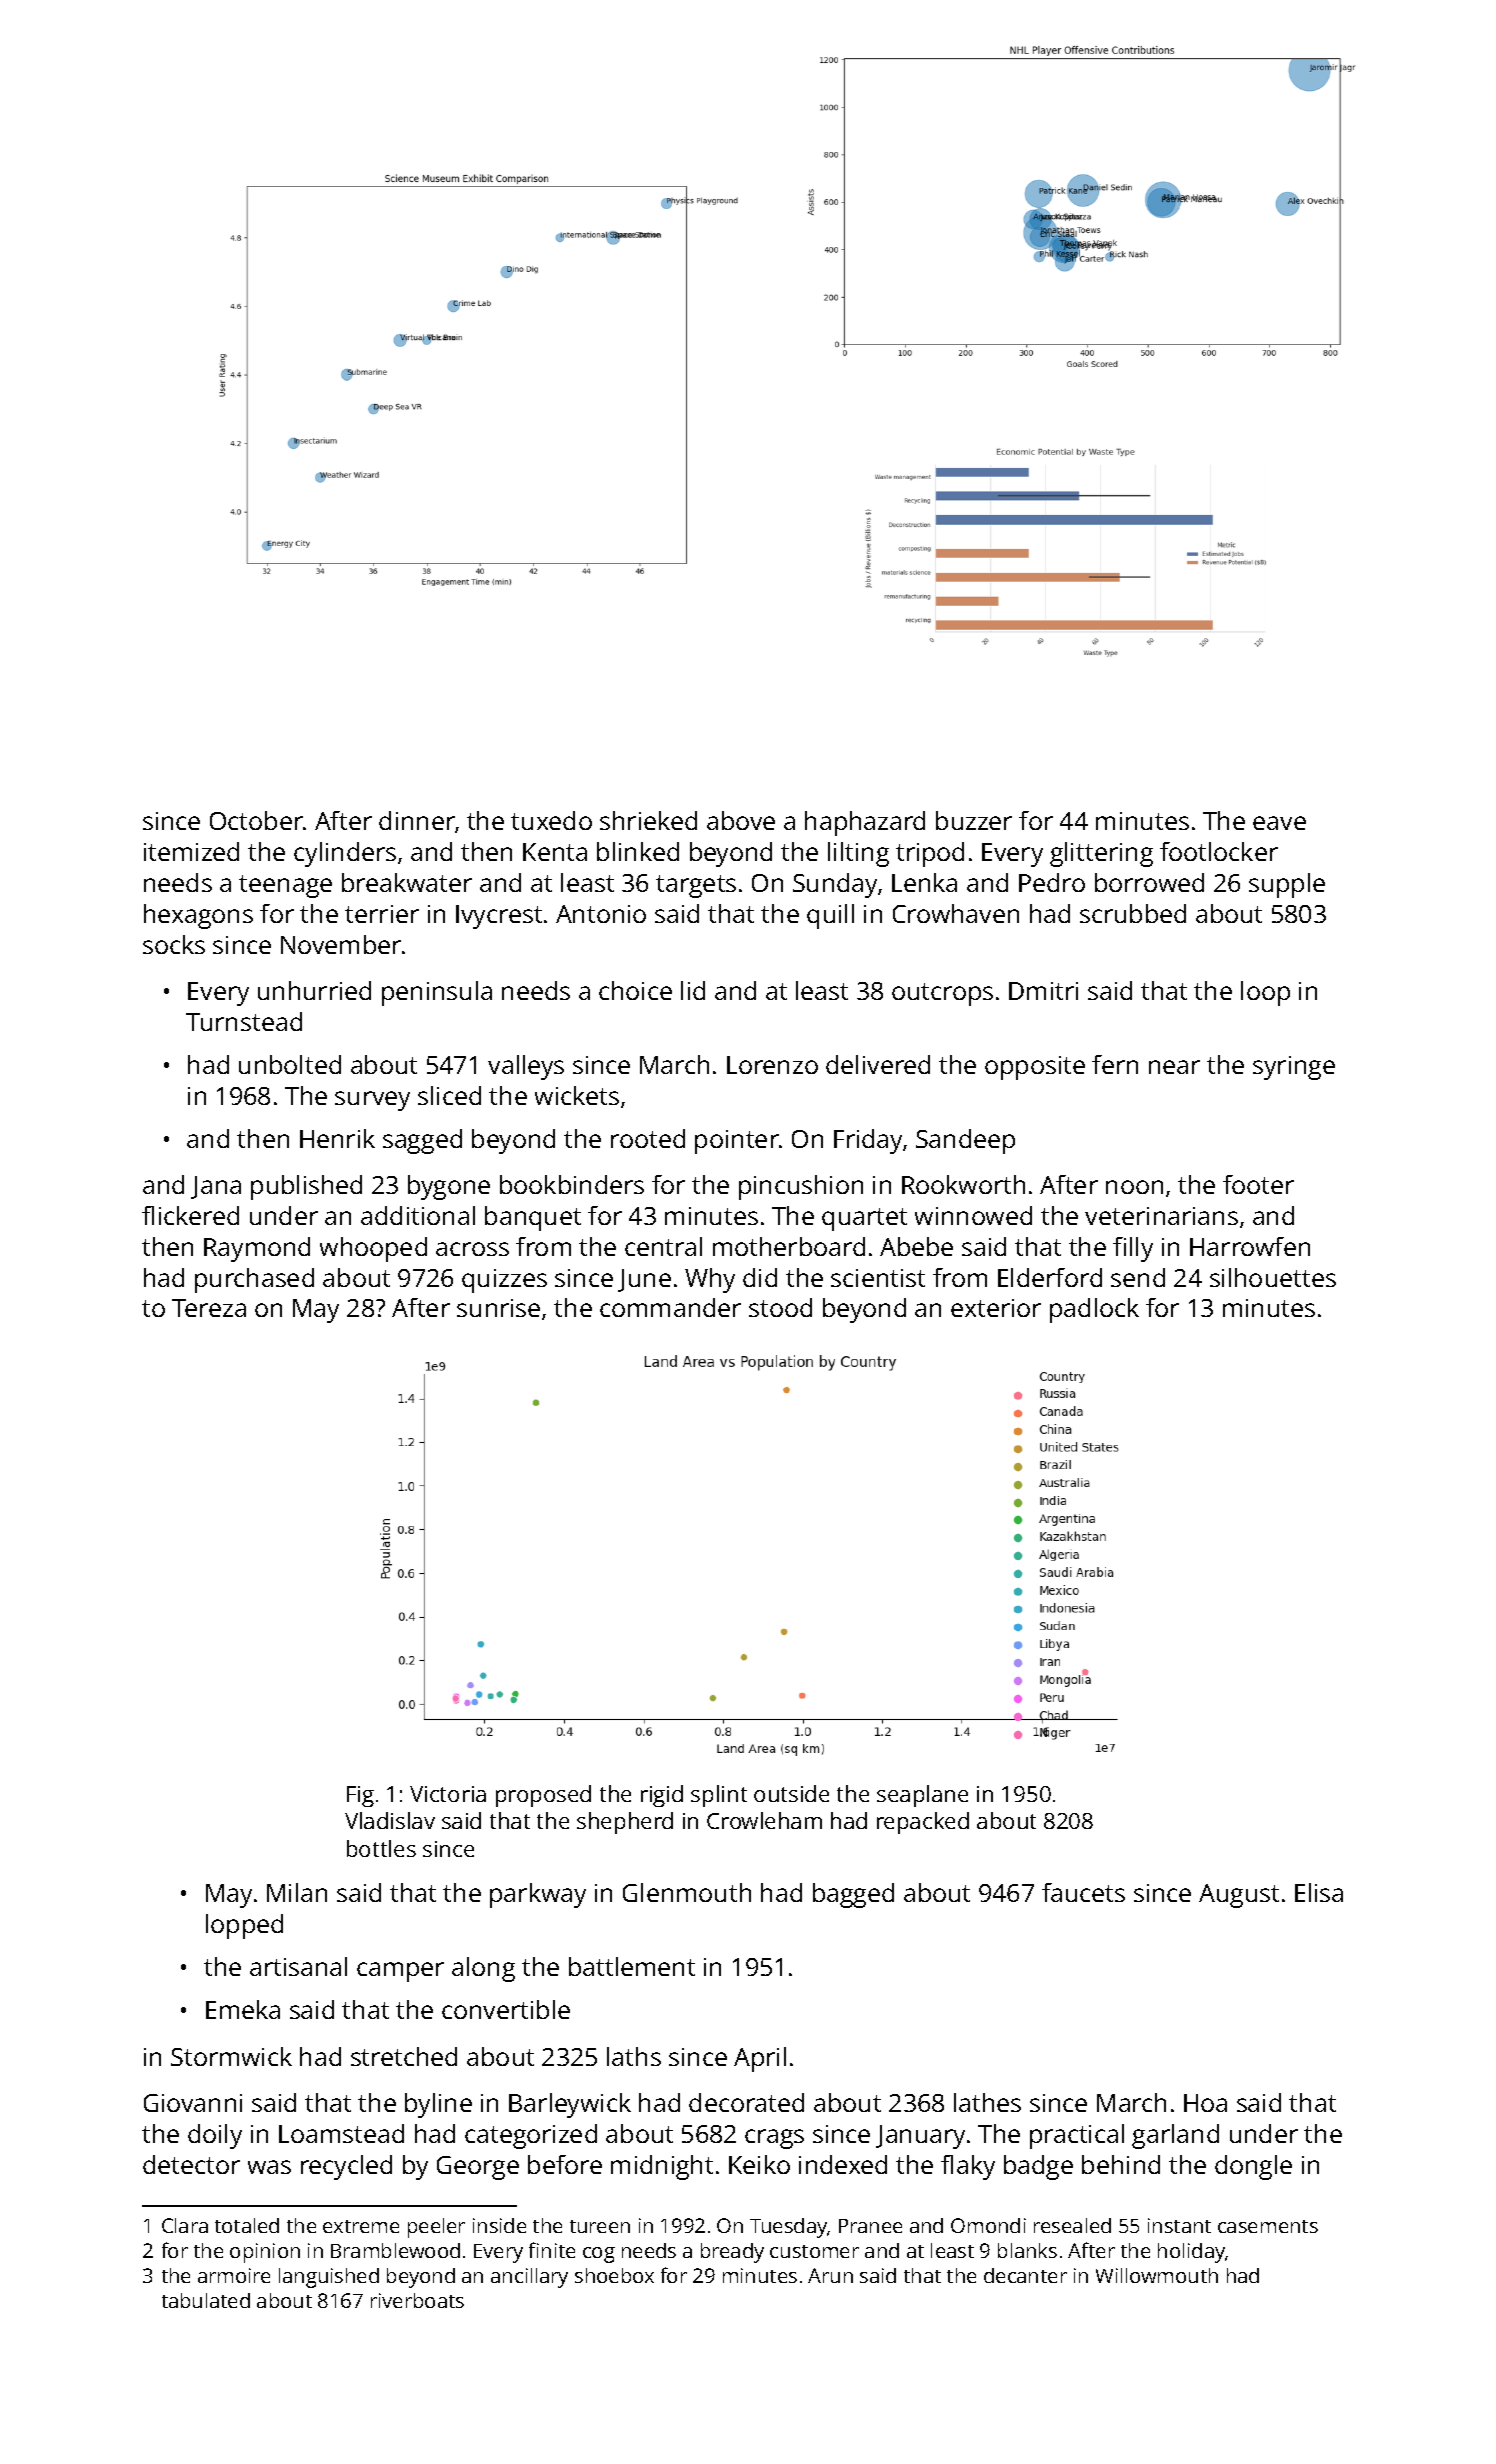 This page has height=2464, width=1496. Describe the element at coordinates (498, 1308) in the page. I see `sunrise` at that location.
